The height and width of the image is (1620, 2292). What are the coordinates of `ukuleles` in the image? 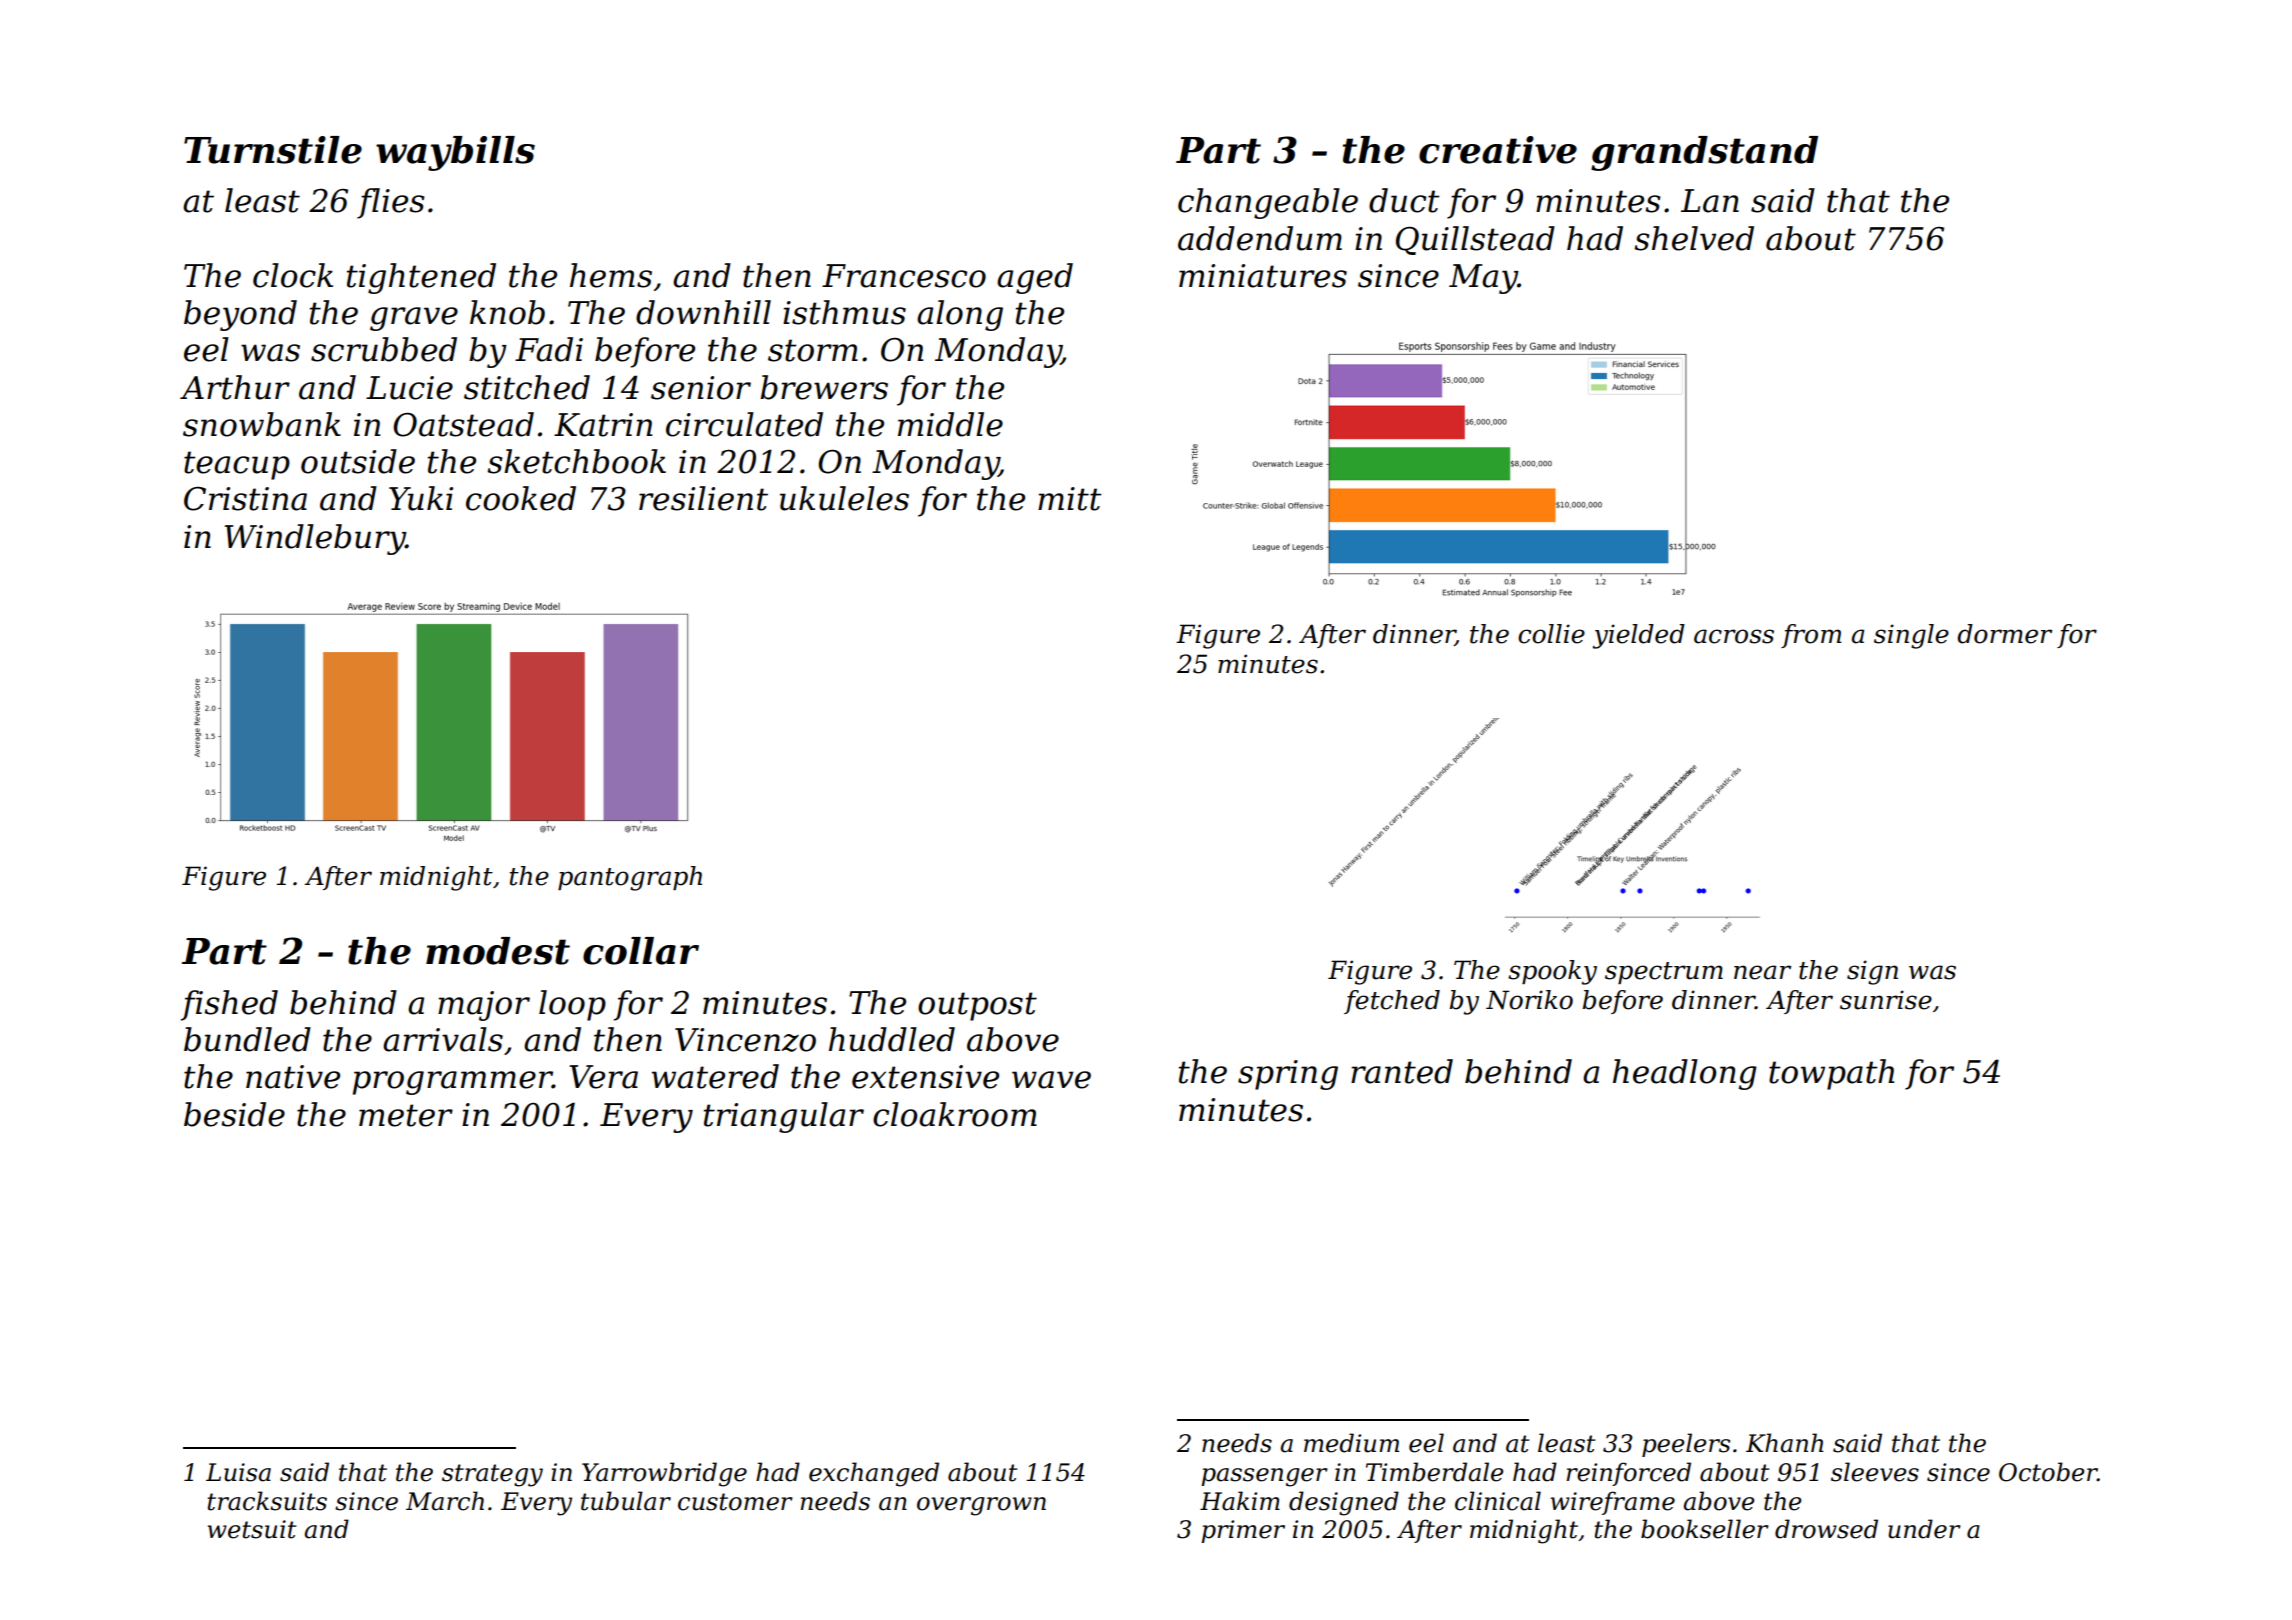 It's located at (844, 498).
